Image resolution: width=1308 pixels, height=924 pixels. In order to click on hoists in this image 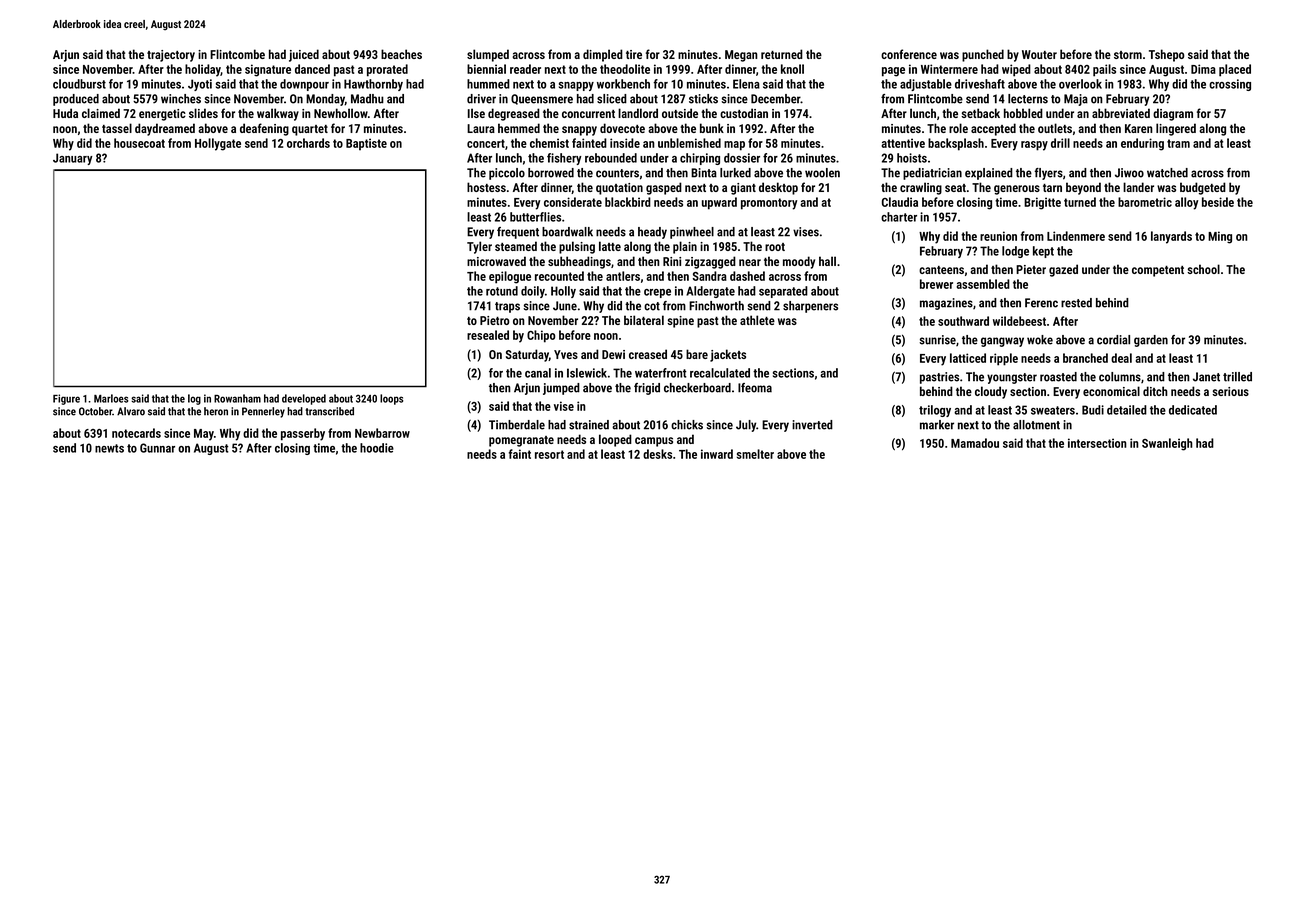, I will do `click(912, 158)`.
